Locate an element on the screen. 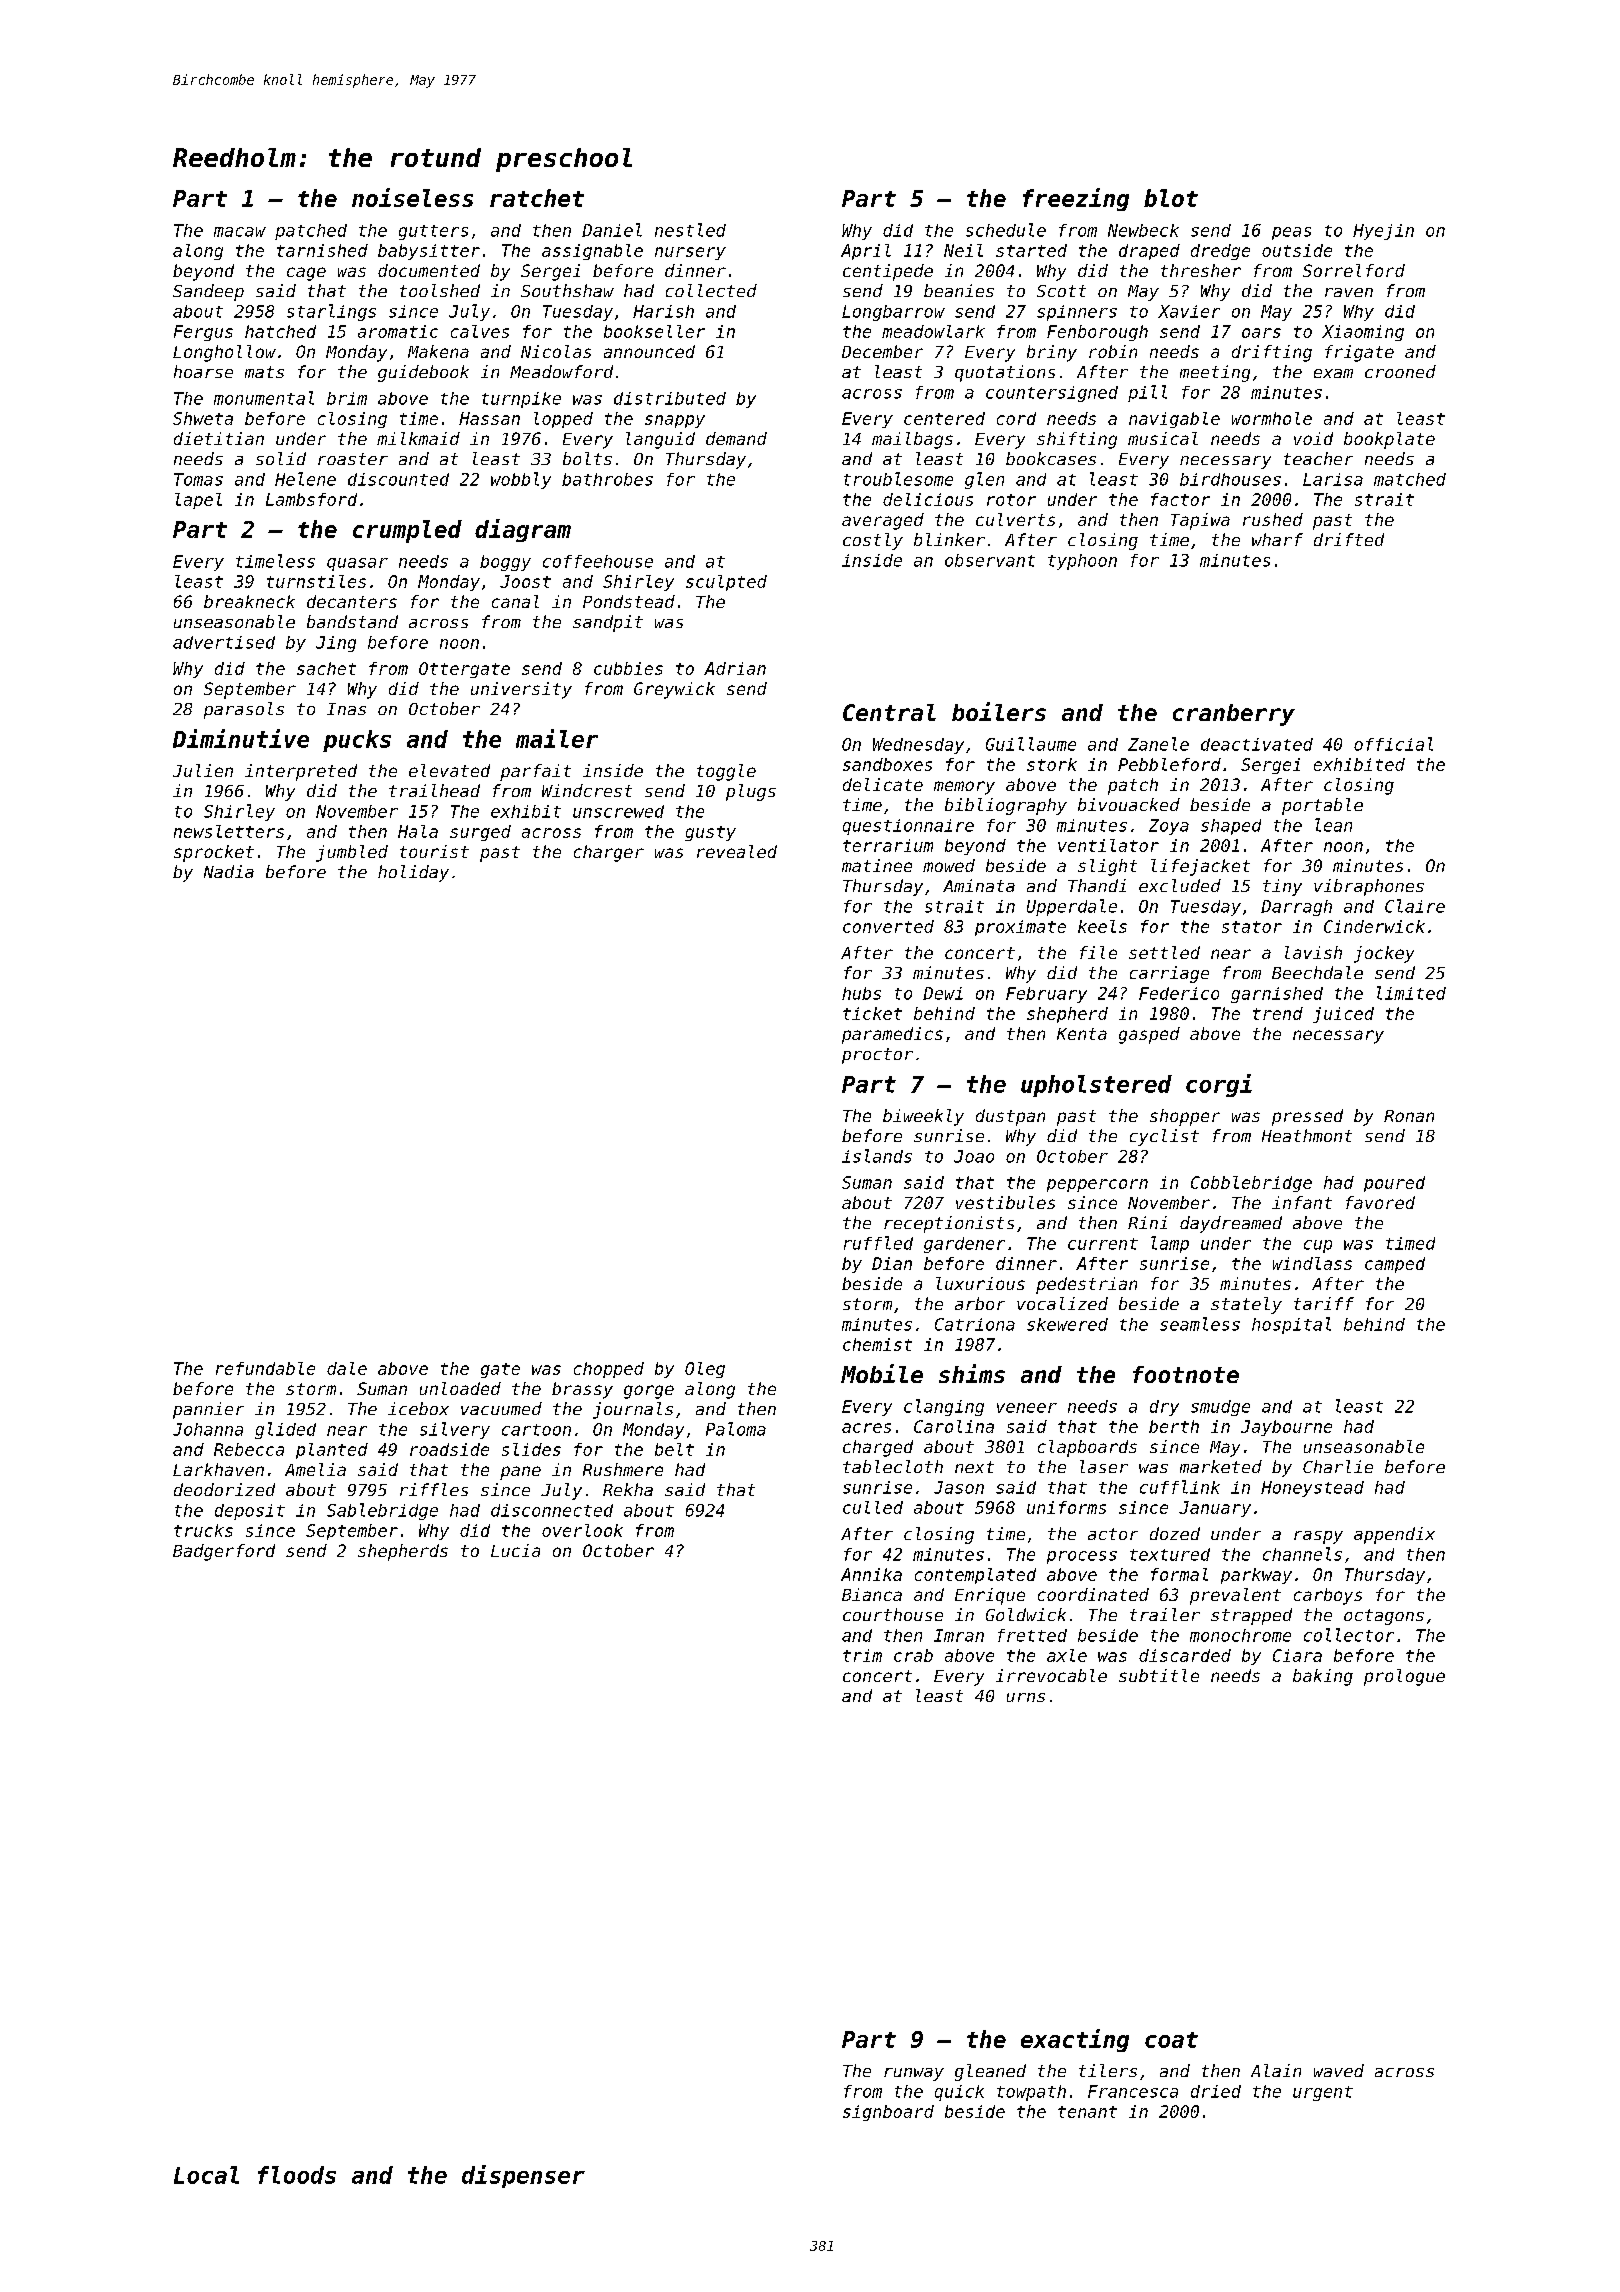  wormhole is located at coordinates (1272, 418).
